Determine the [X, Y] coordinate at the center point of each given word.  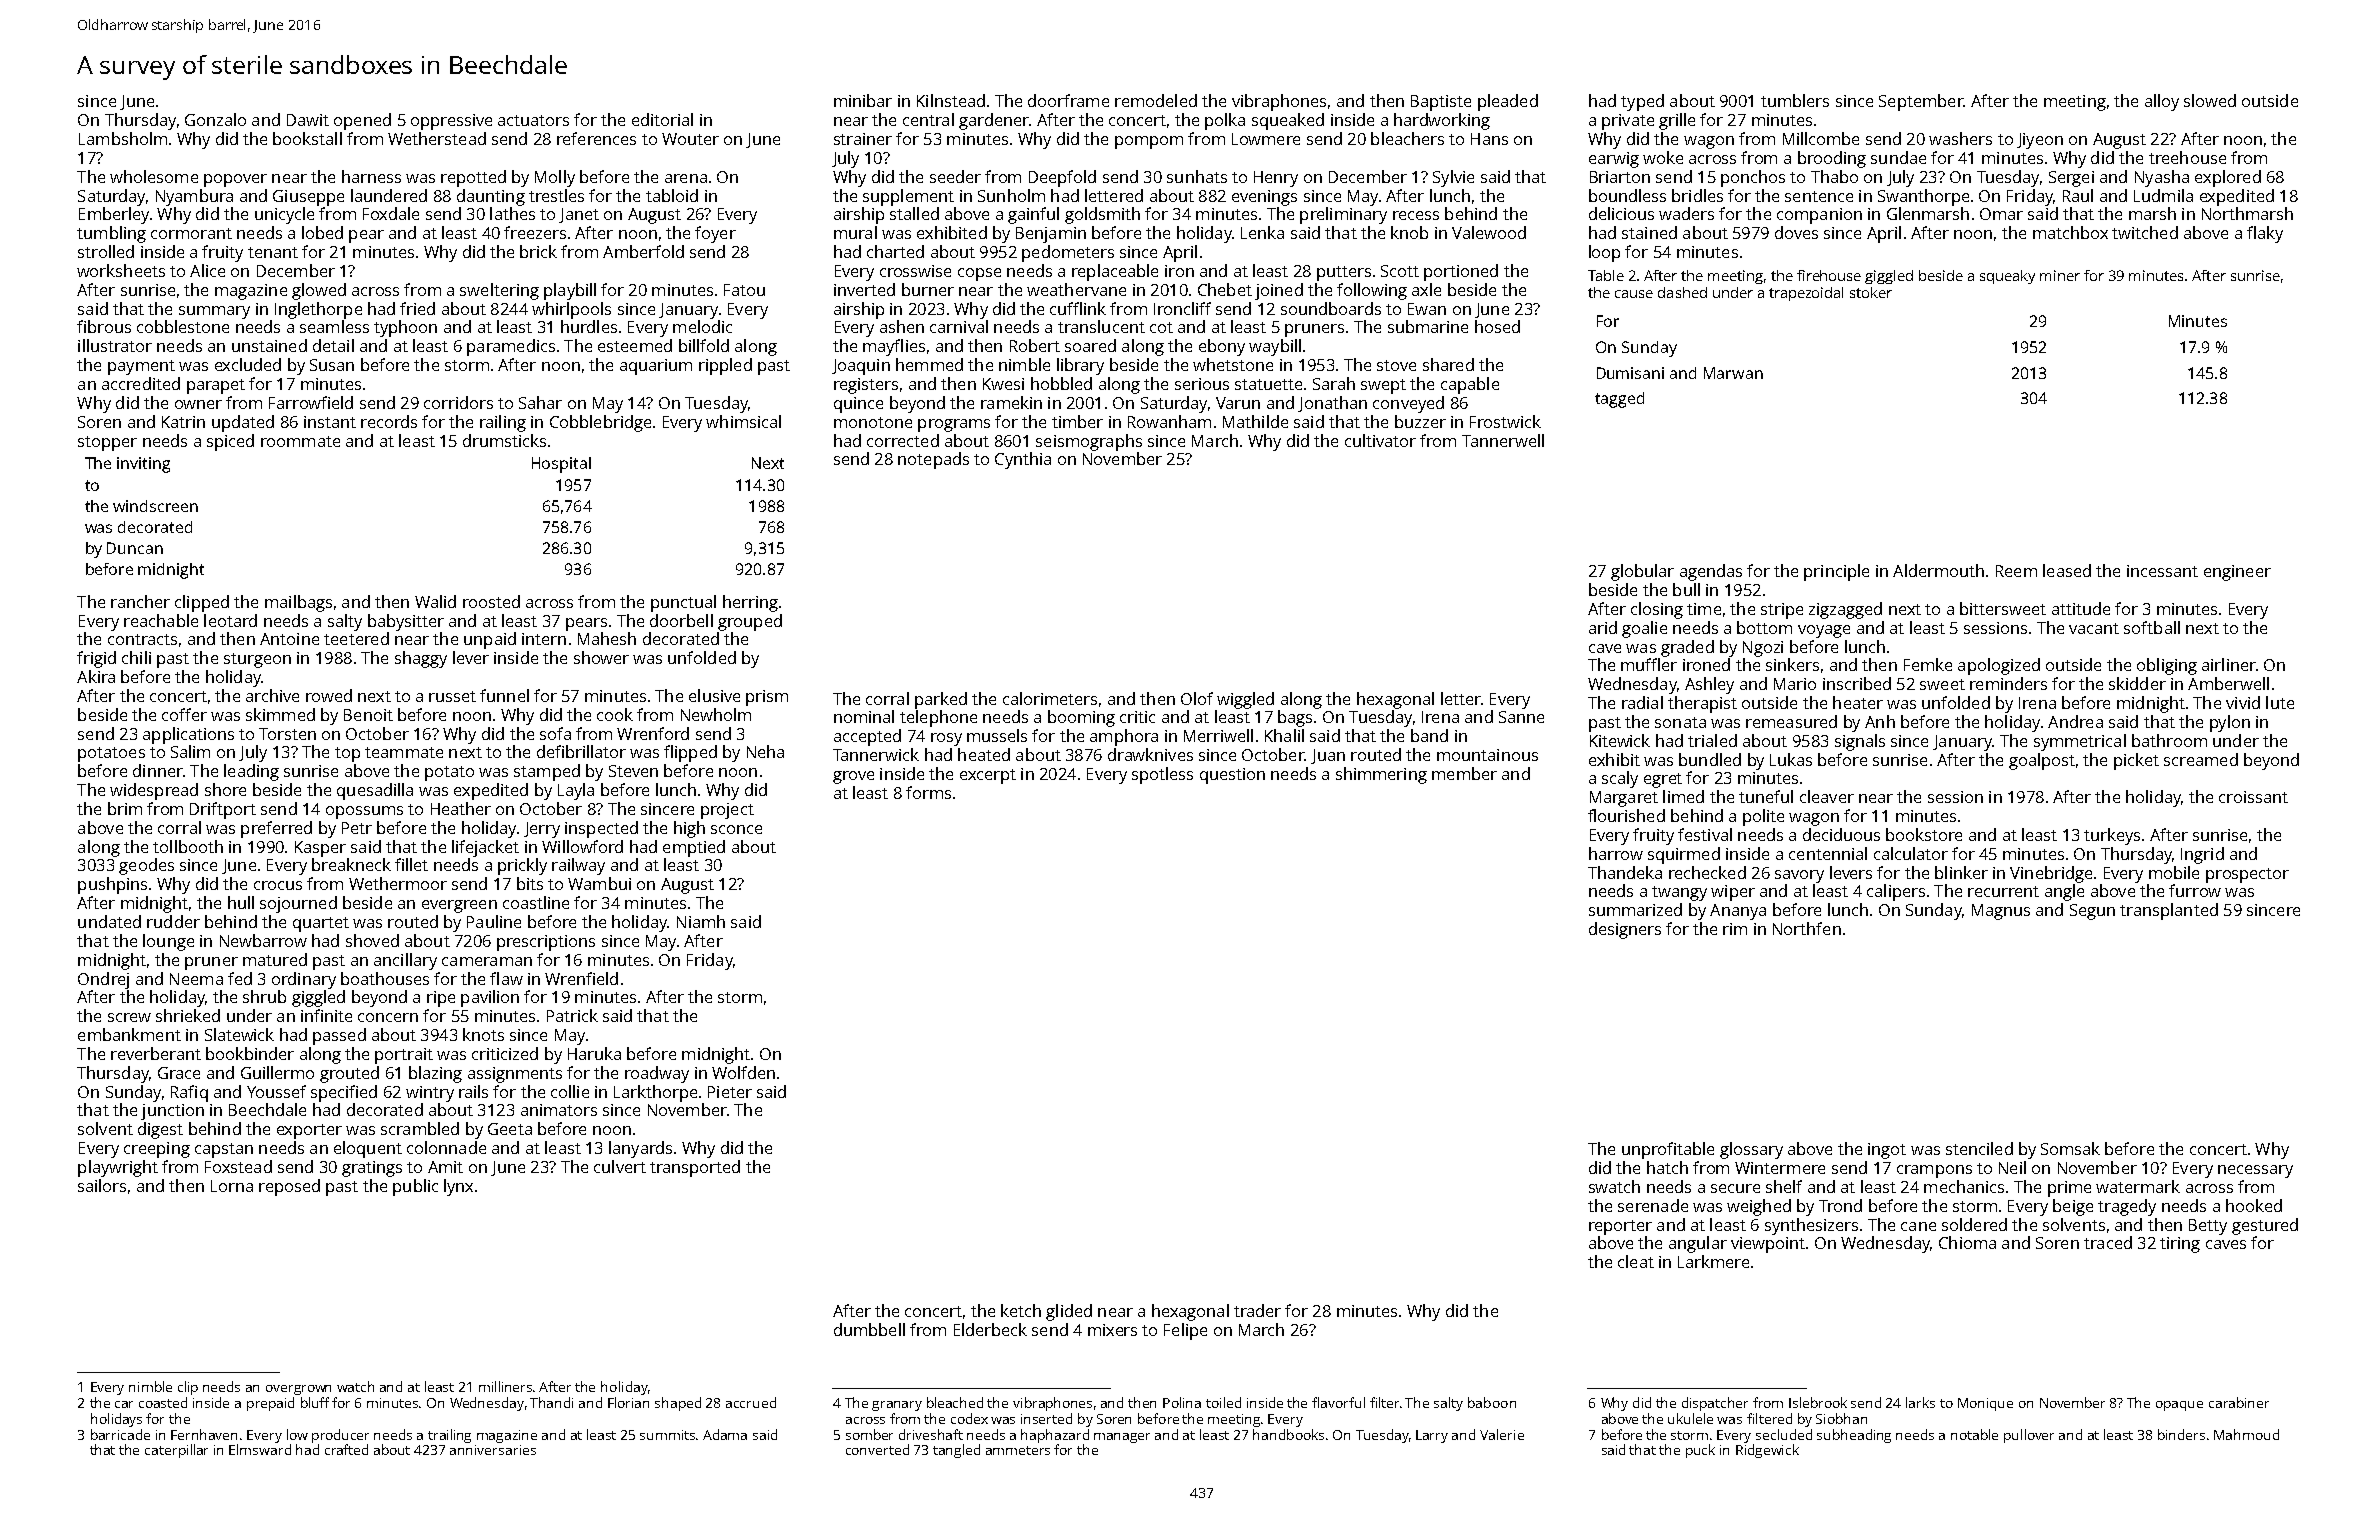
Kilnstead [951, 100]
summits [667, 1435]
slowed [2210, 100]
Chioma [1967, 1242]
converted [877, 1449]
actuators [533, 120]
